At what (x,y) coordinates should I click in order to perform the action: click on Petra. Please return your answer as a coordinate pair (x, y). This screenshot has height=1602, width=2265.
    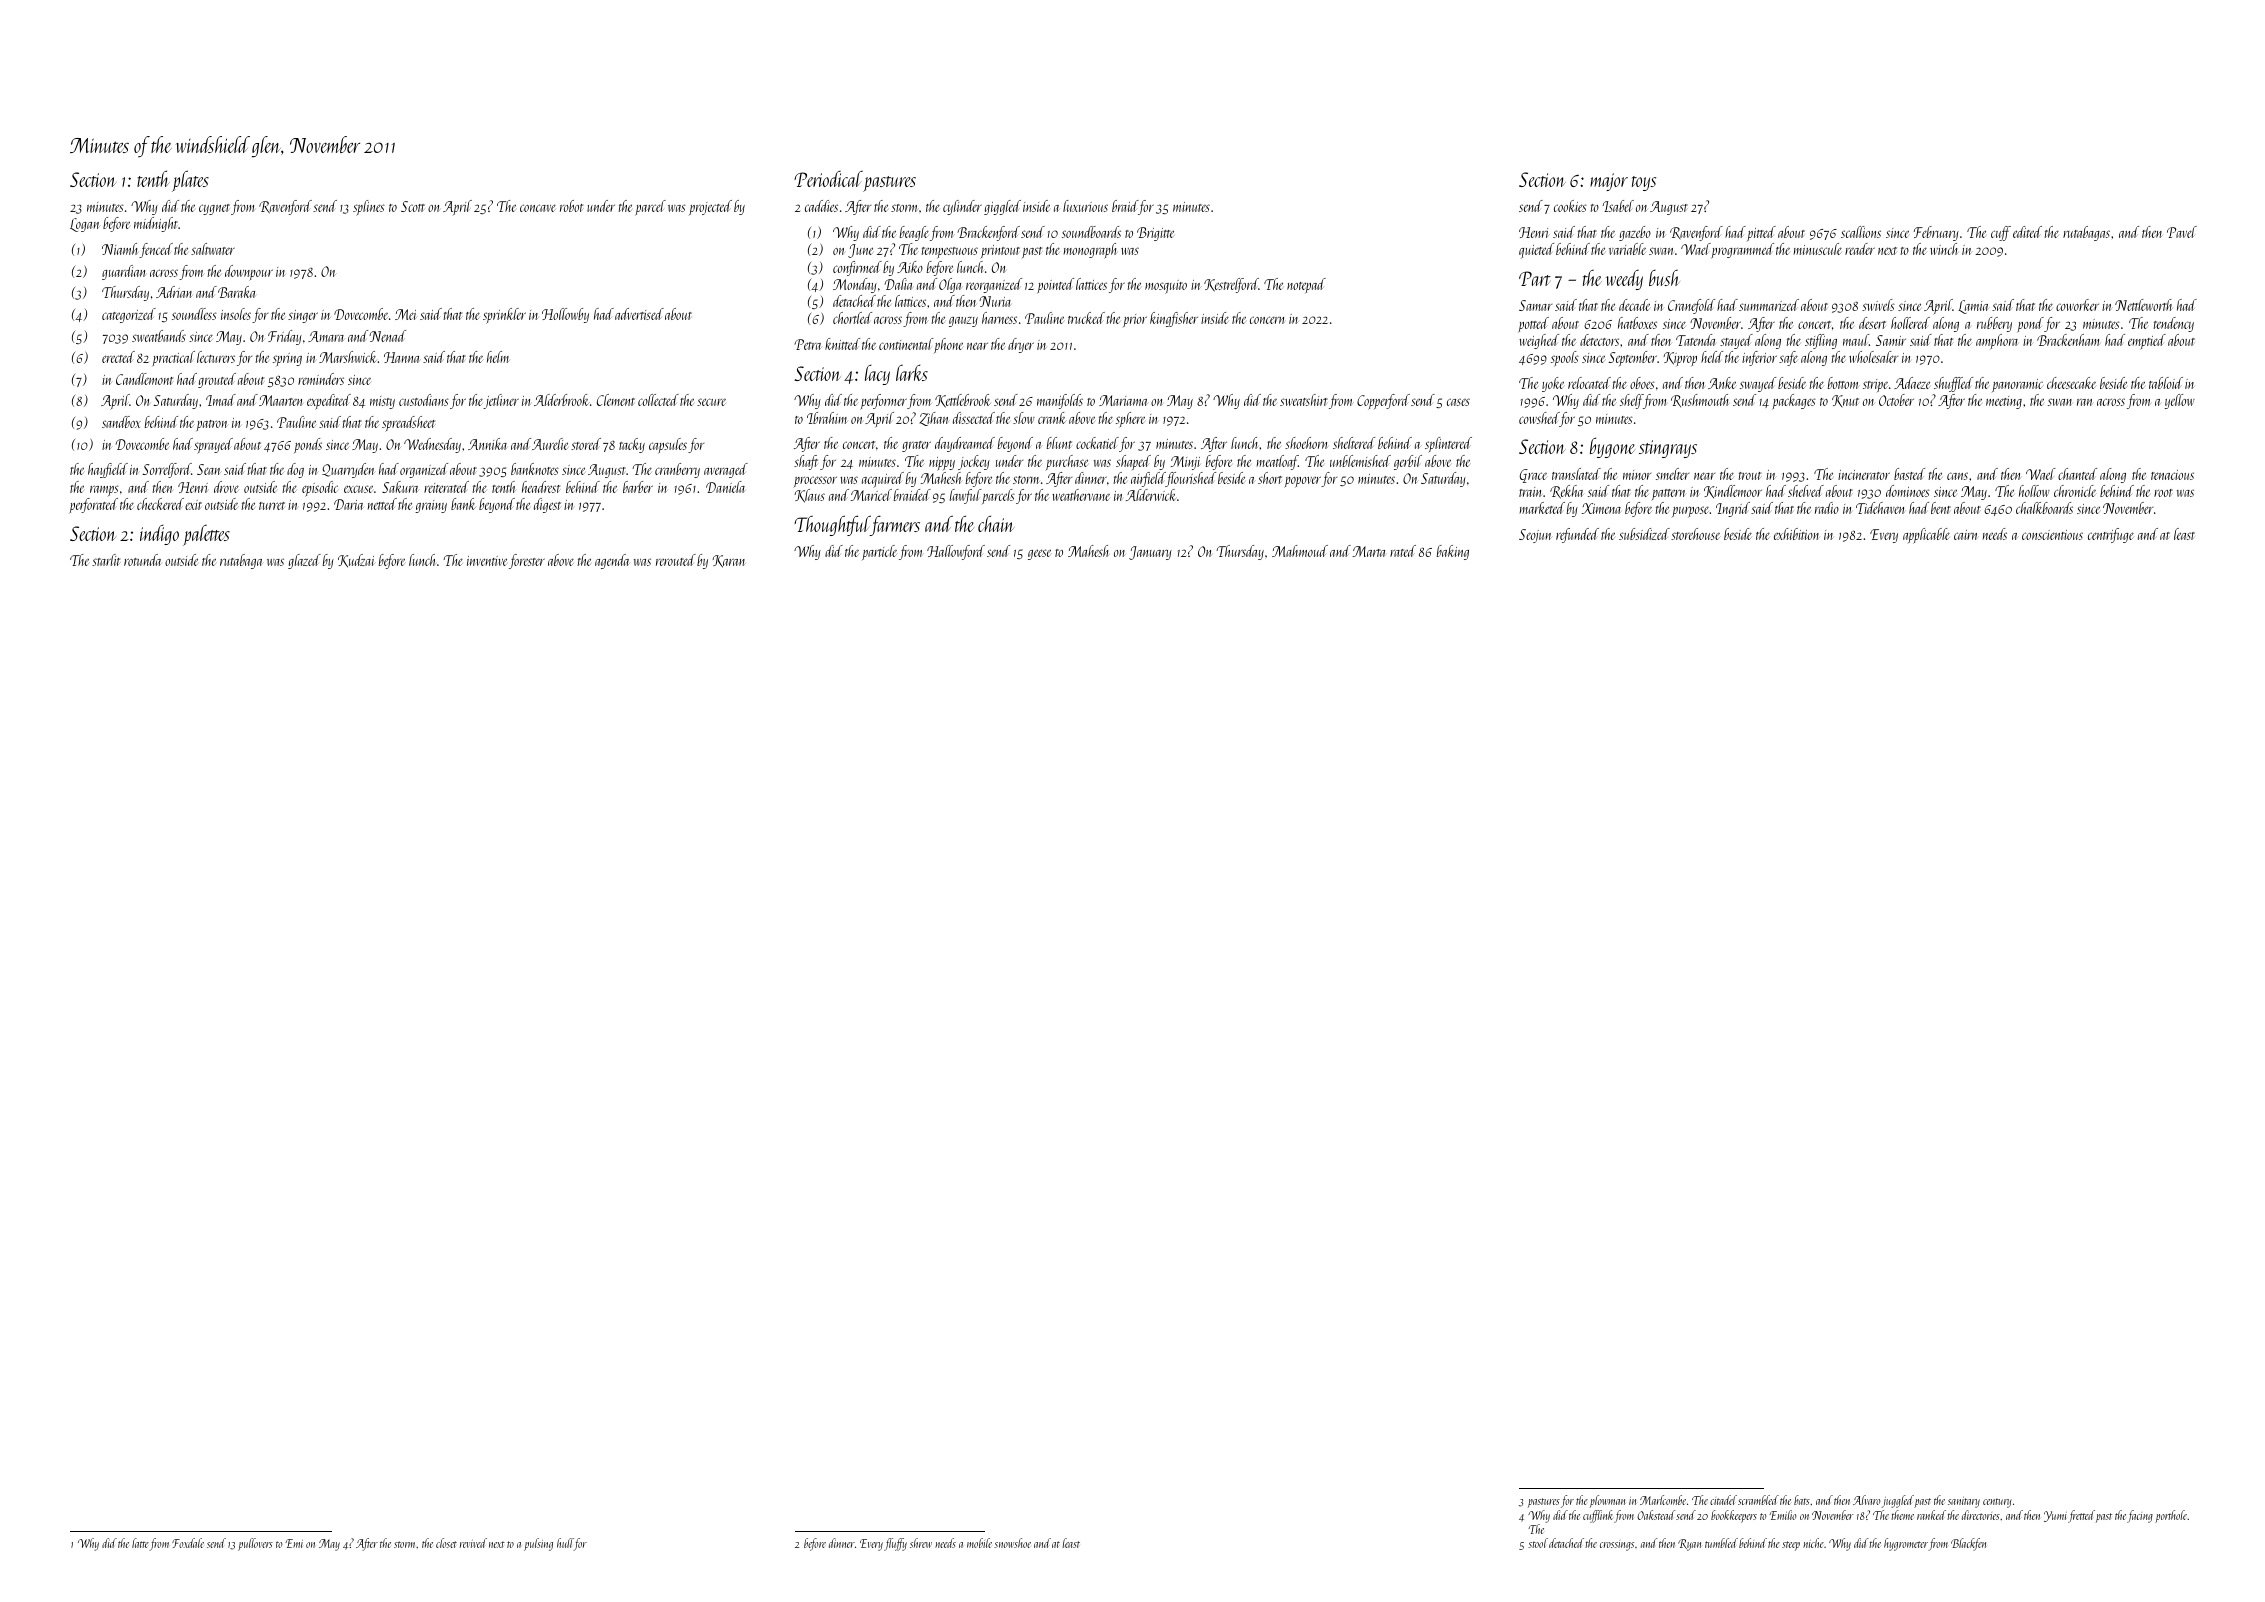
    Looking at the image, I should click on (808, 344).
